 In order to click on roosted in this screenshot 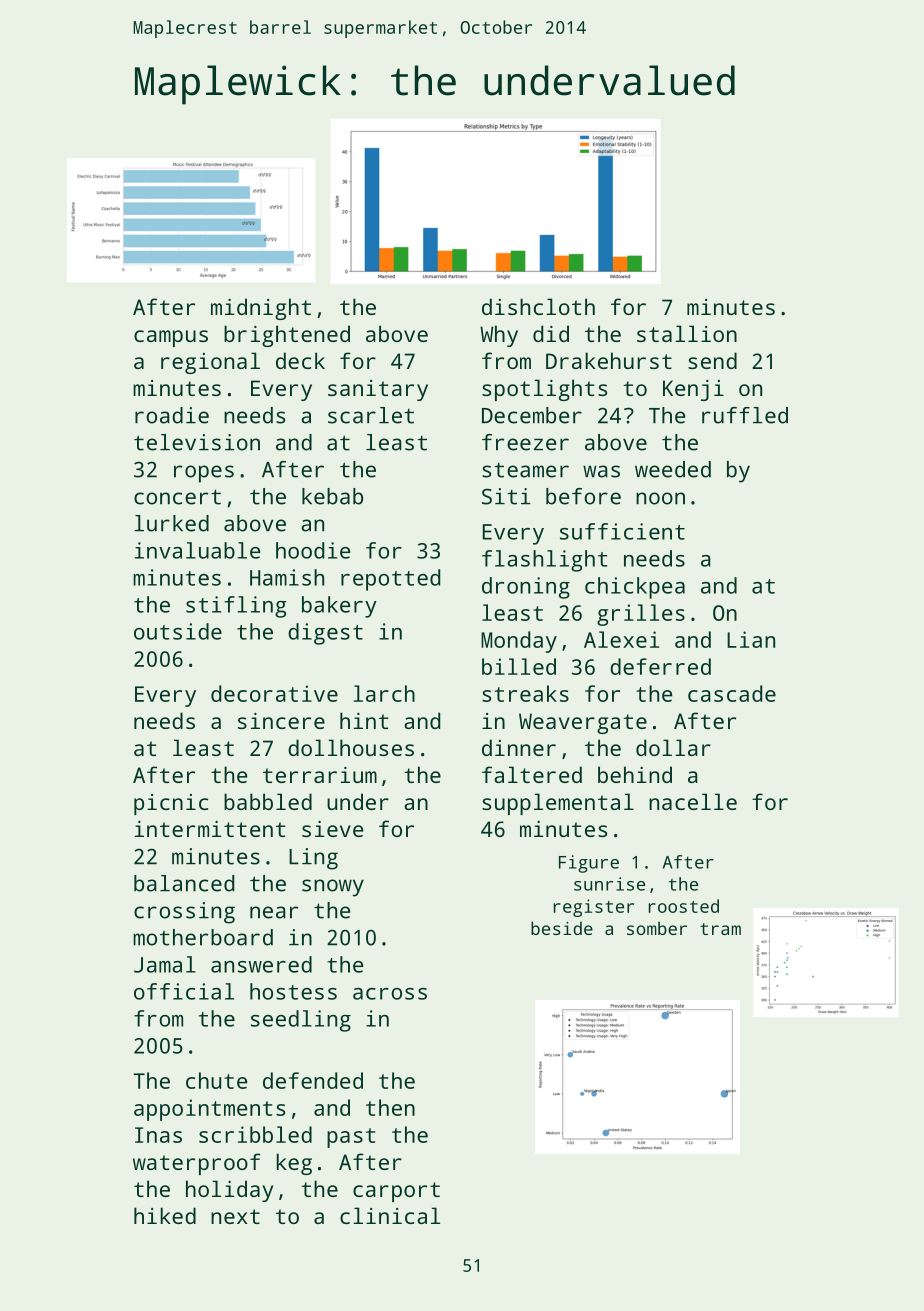, I will do `click(684, 906)`.
